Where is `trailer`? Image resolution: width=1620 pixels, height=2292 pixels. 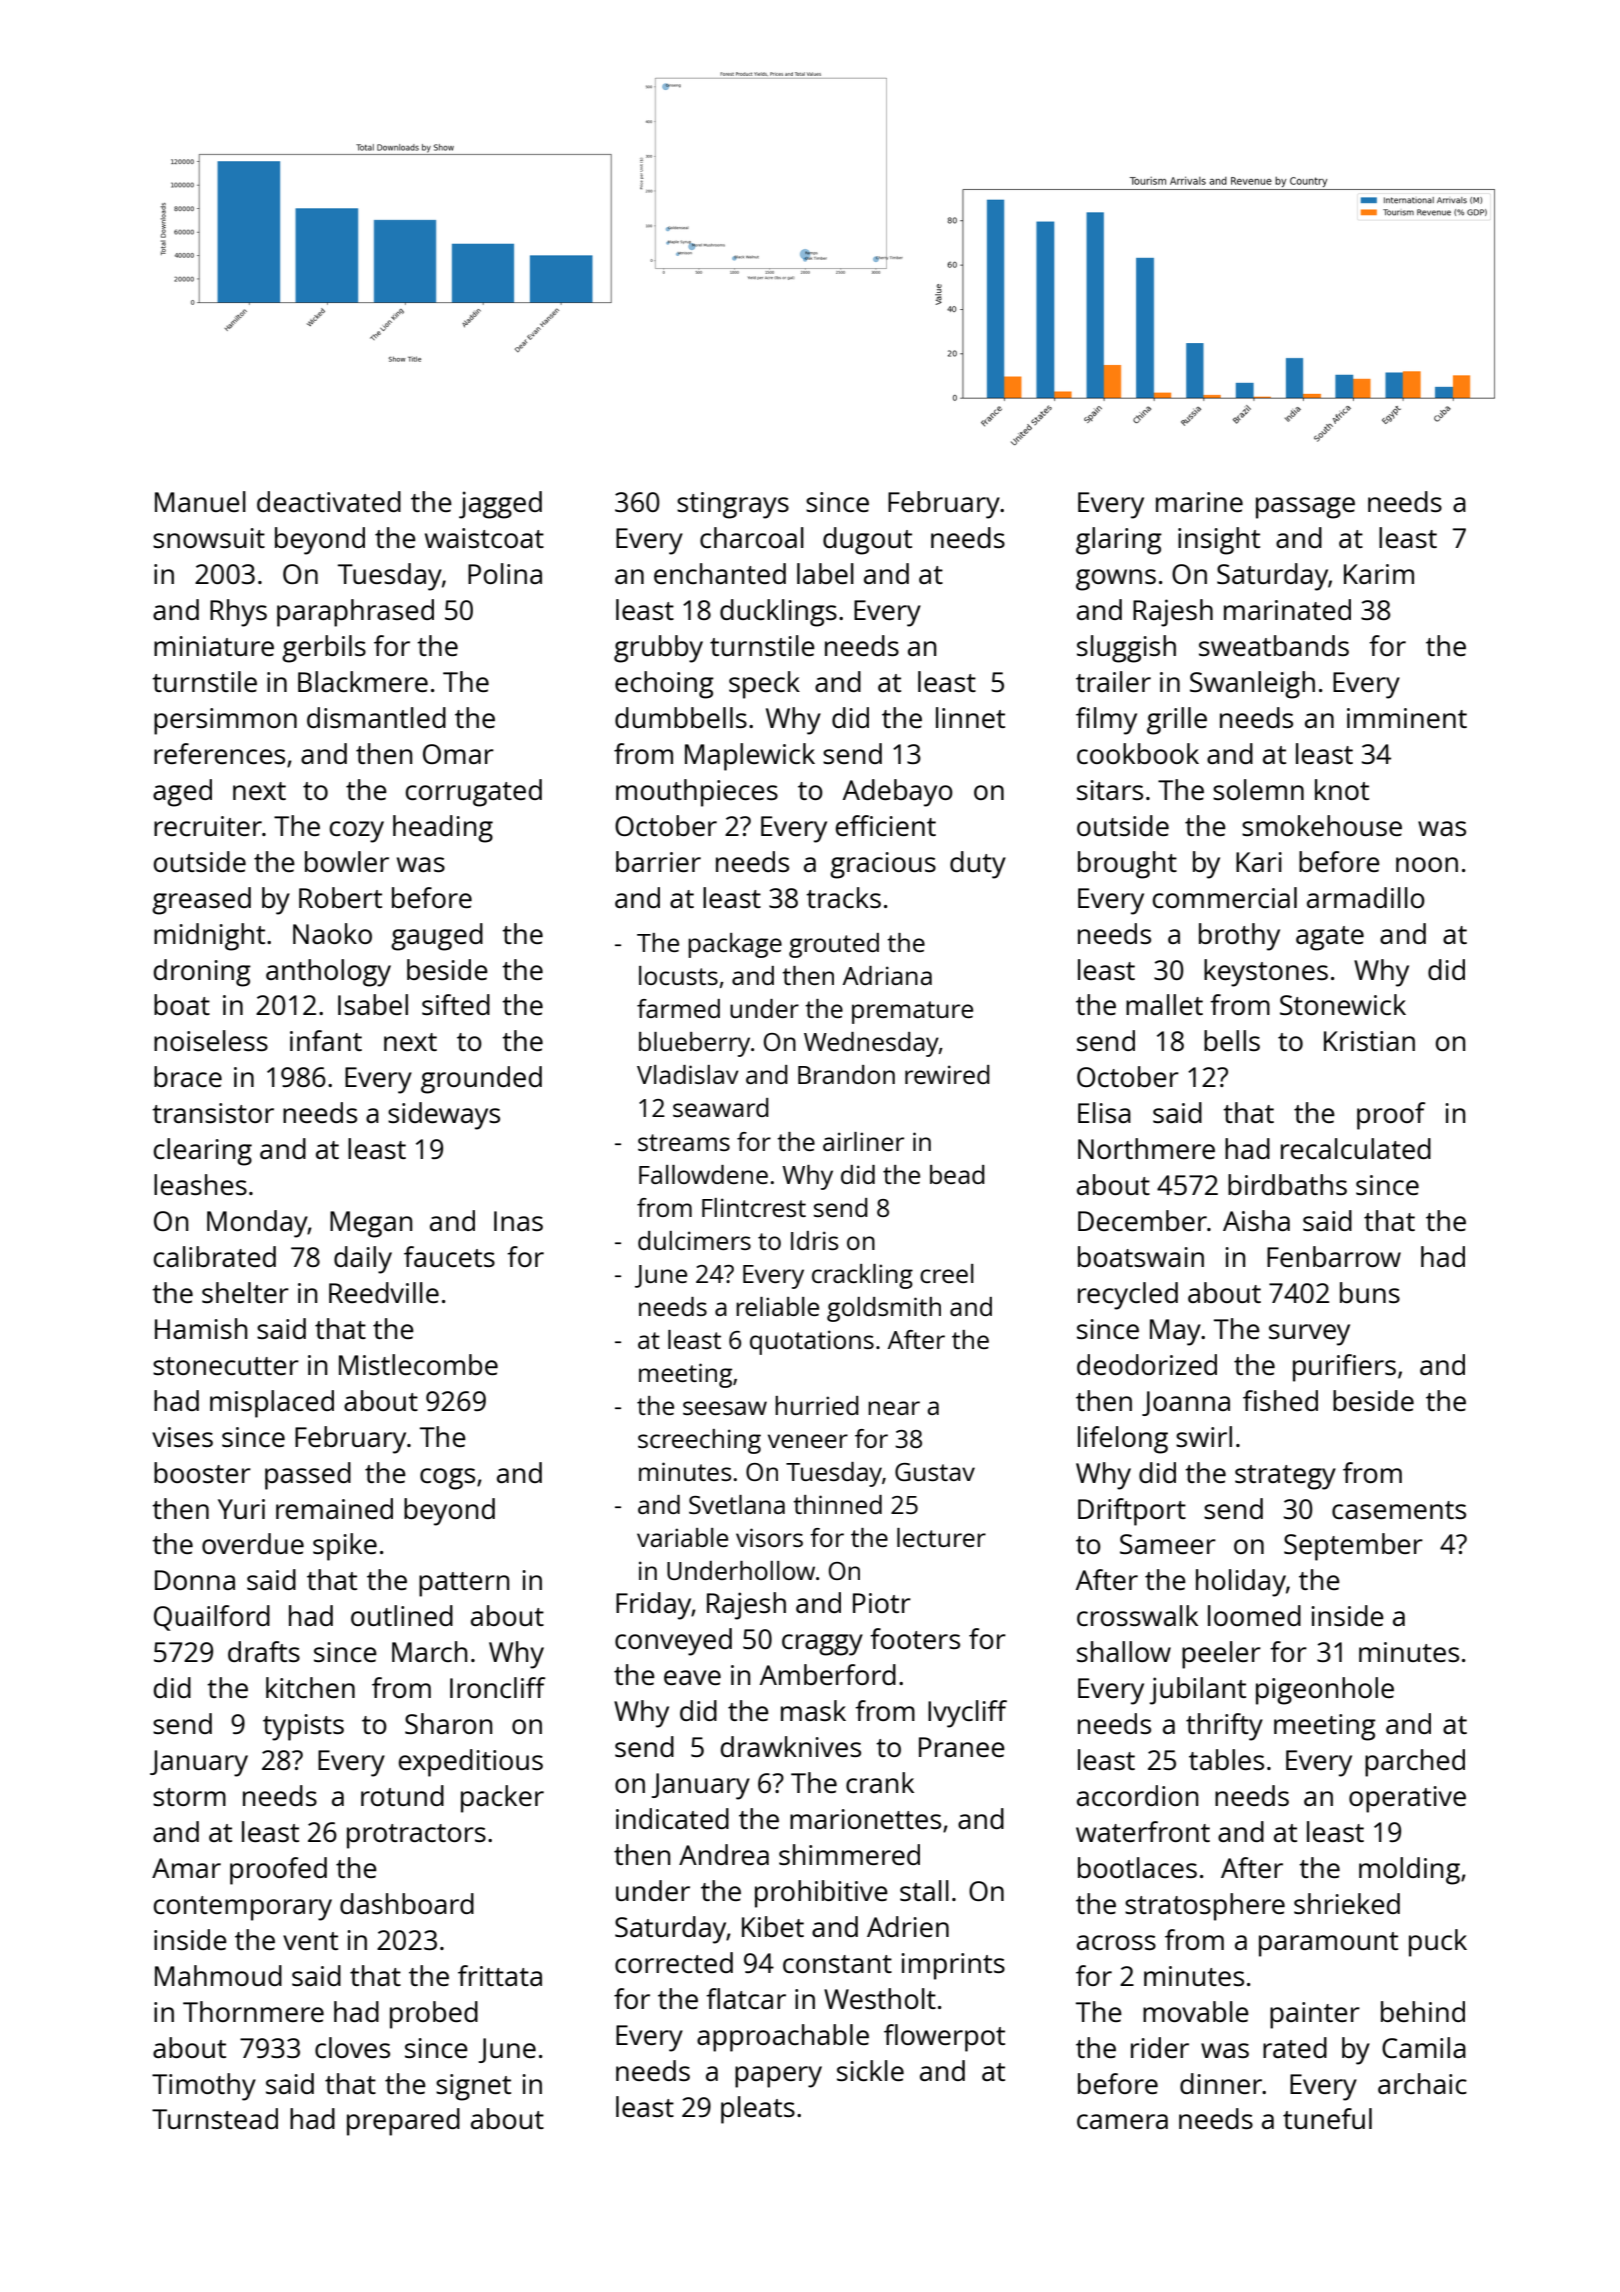 trailer is located at coordinates (1113, 681).
